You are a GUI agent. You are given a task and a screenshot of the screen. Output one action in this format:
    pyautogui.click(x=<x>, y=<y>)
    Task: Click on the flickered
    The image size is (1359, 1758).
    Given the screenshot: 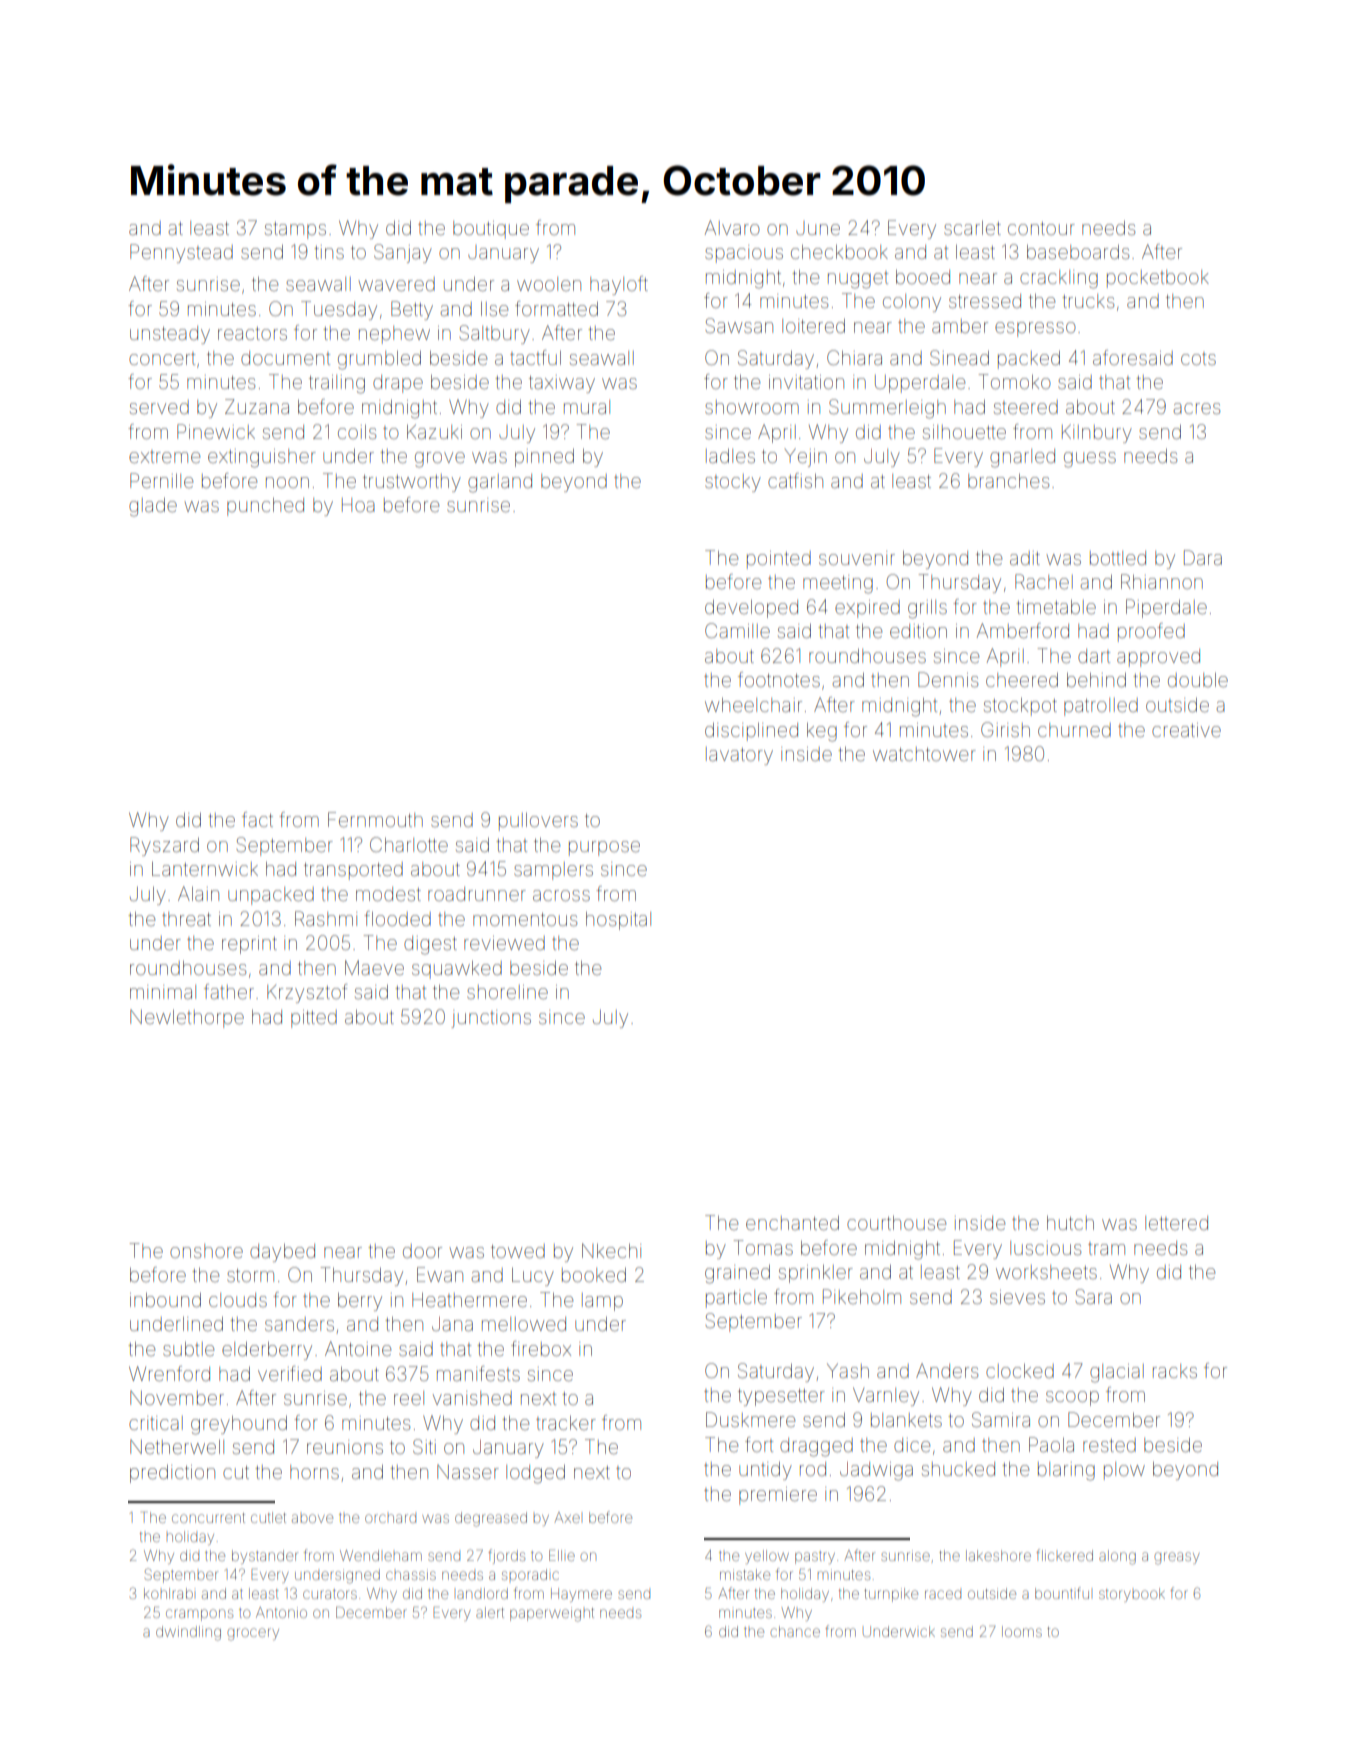 What is the action you would take?
    pyautogui.click(x=1064, y=1555)
